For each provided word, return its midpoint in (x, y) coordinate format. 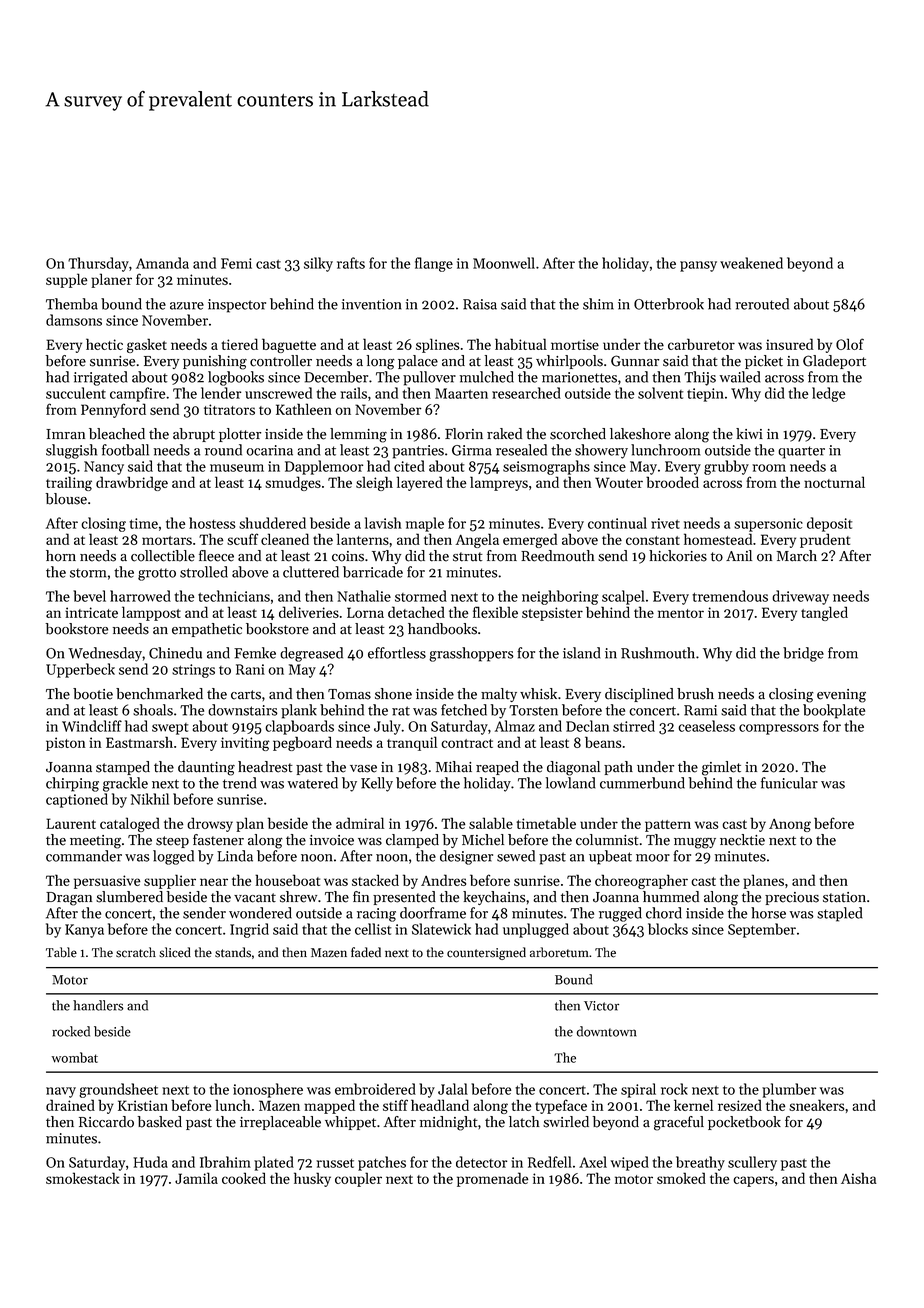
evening (841, 696)
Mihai (454, 766)
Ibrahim (225, 1162)
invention (371, 304)
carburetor (701, 344)
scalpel (623, 597)
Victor (601, 1006)
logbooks (236, 378)
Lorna (365, 612)
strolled (204, 572)
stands (233, 952)
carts (246, 695)
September (762, 930)
